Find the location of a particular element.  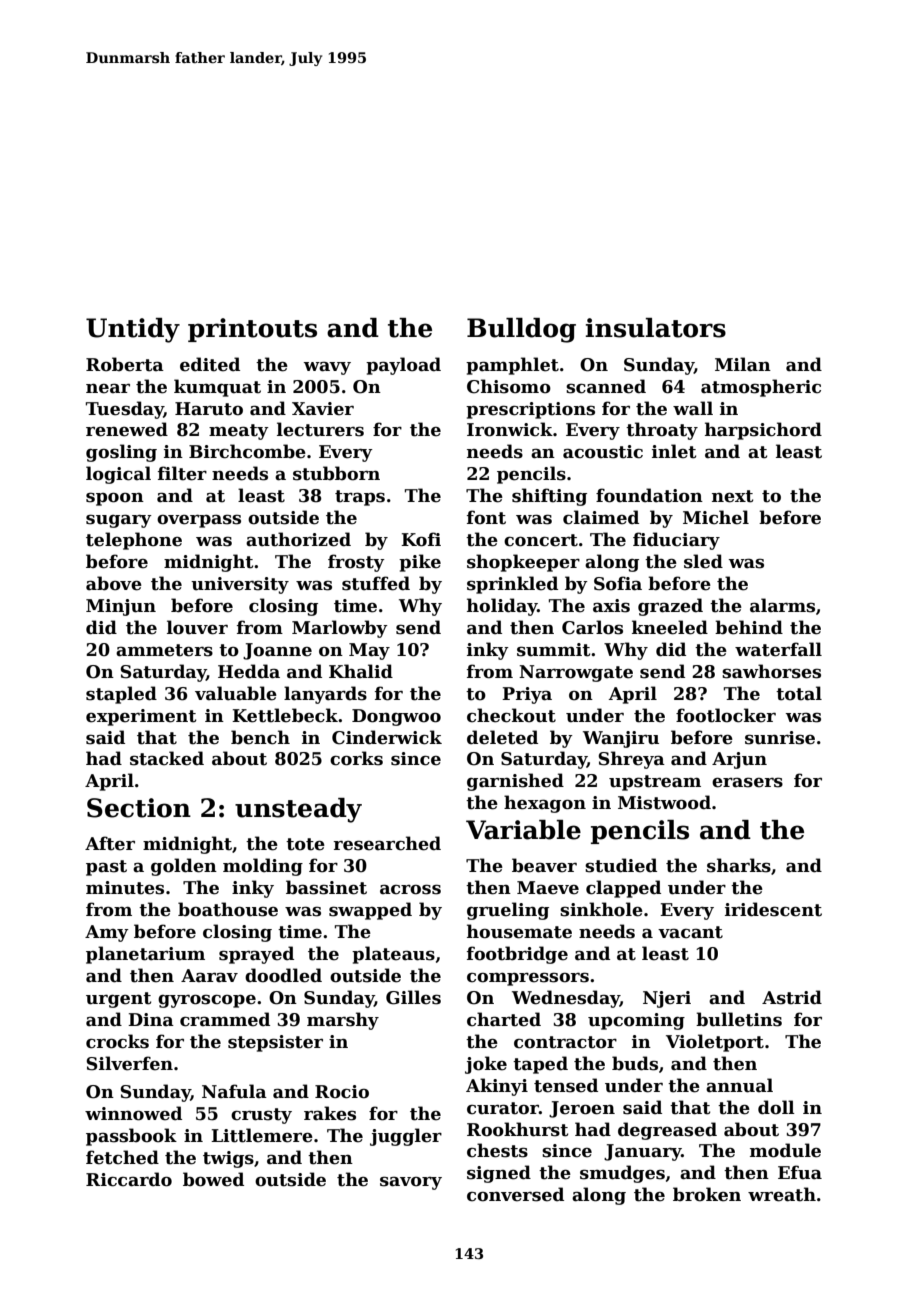

Dongwoo is located at coordinates (396, 717).
